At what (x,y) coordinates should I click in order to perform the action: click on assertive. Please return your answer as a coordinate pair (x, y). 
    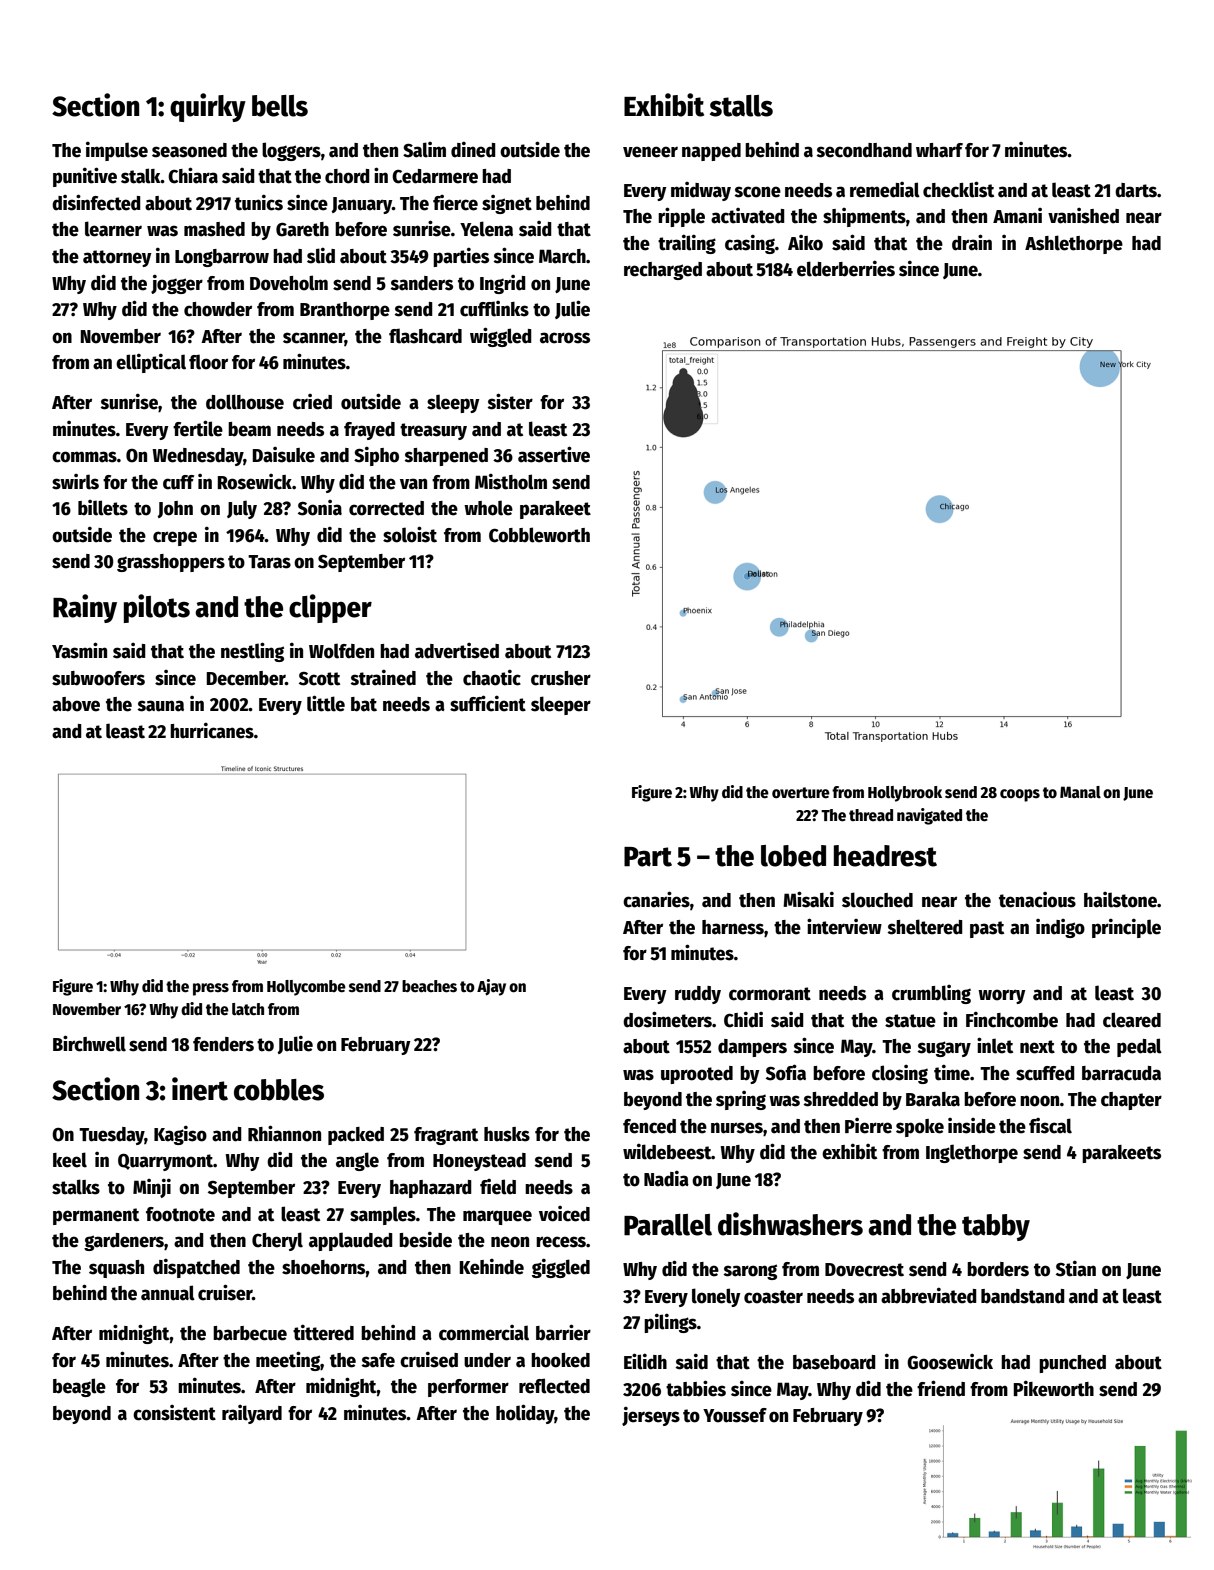
    Looking at the image, I should click on (554, 454).
